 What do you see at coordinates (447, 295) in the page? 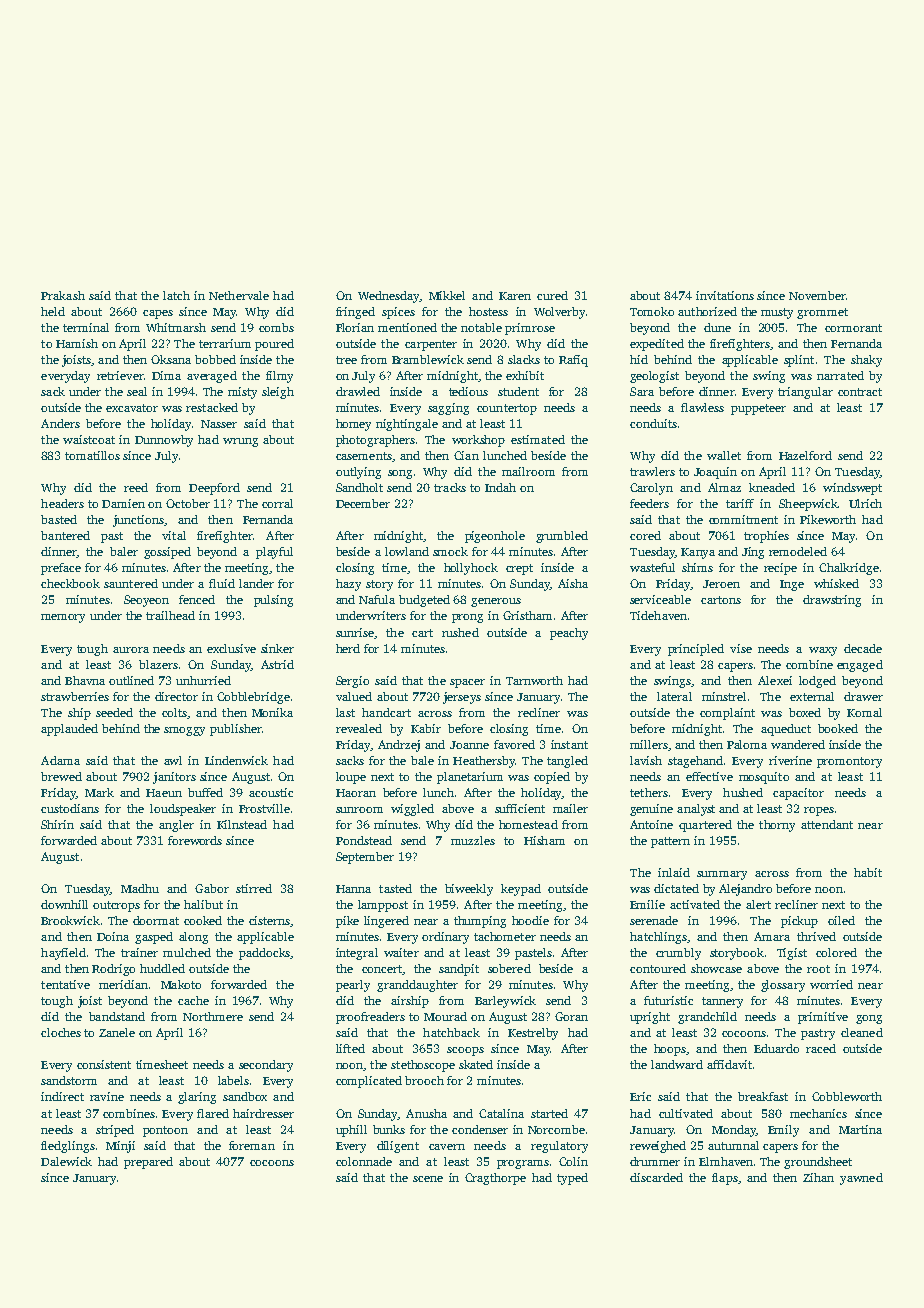
I see `Mikkel` at bounding box center [447, 295].
